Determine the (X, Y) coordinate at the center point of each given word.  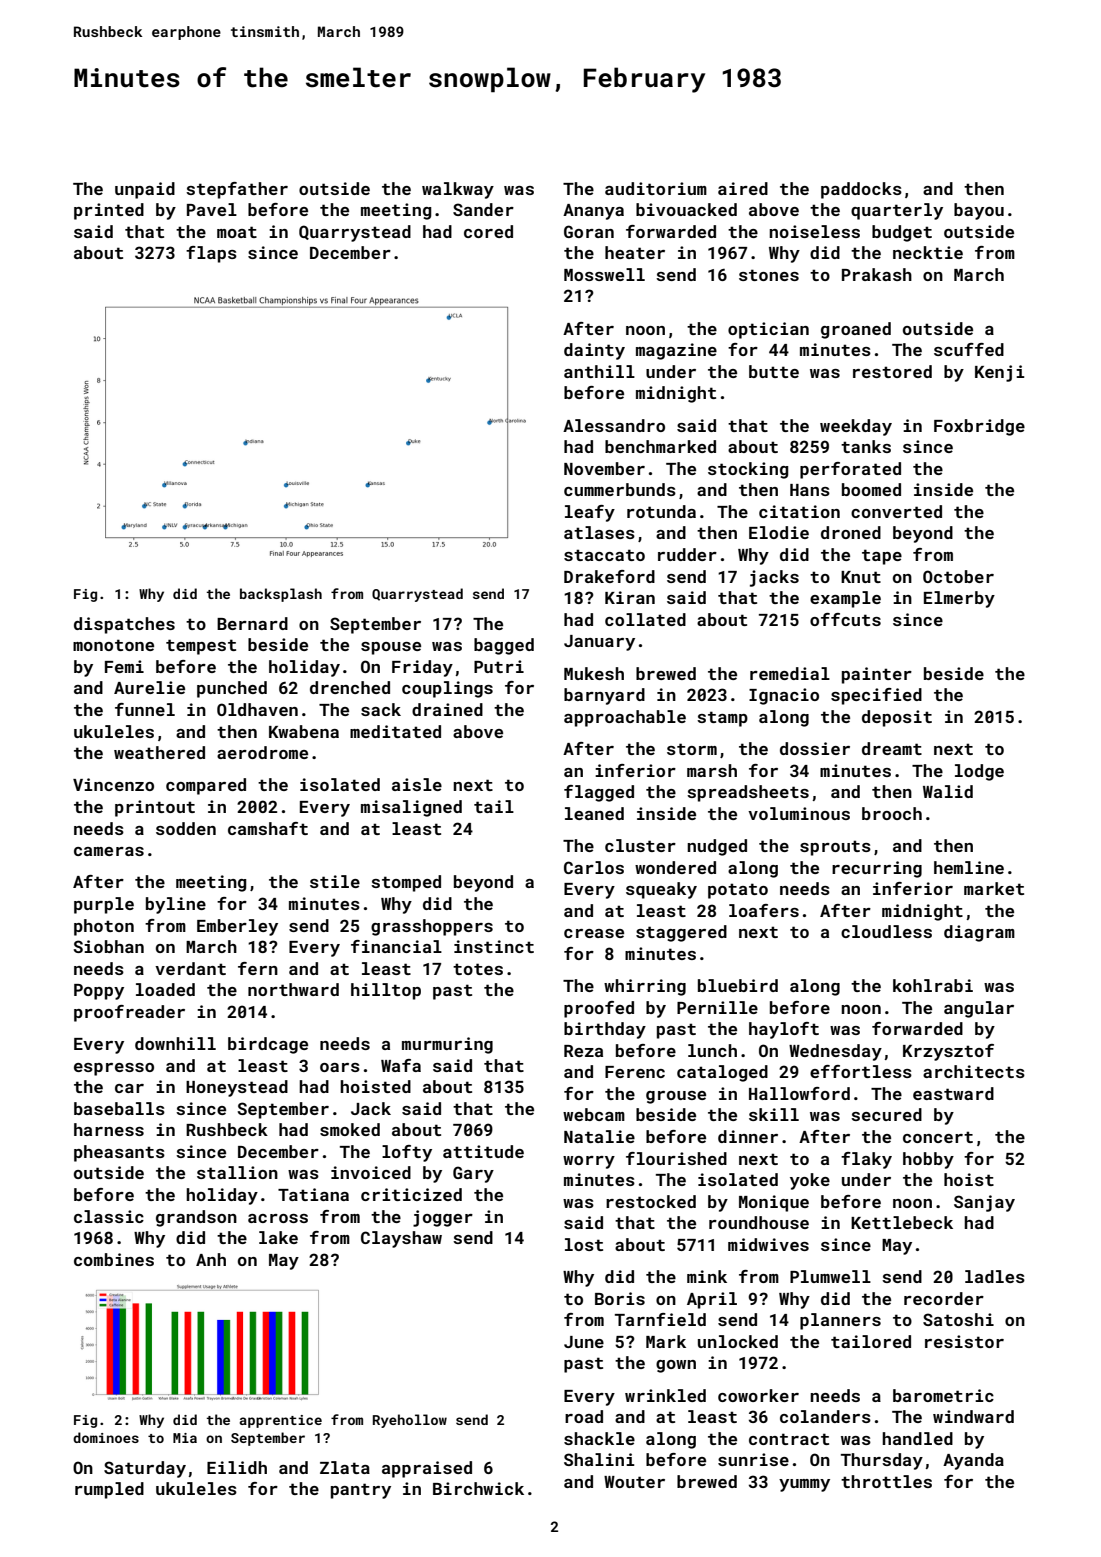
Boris (620, 1298)
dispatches (124, 625)
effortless (861, 1071)
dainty (594, 351)
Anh (211, 1259)
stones (769, 275)
